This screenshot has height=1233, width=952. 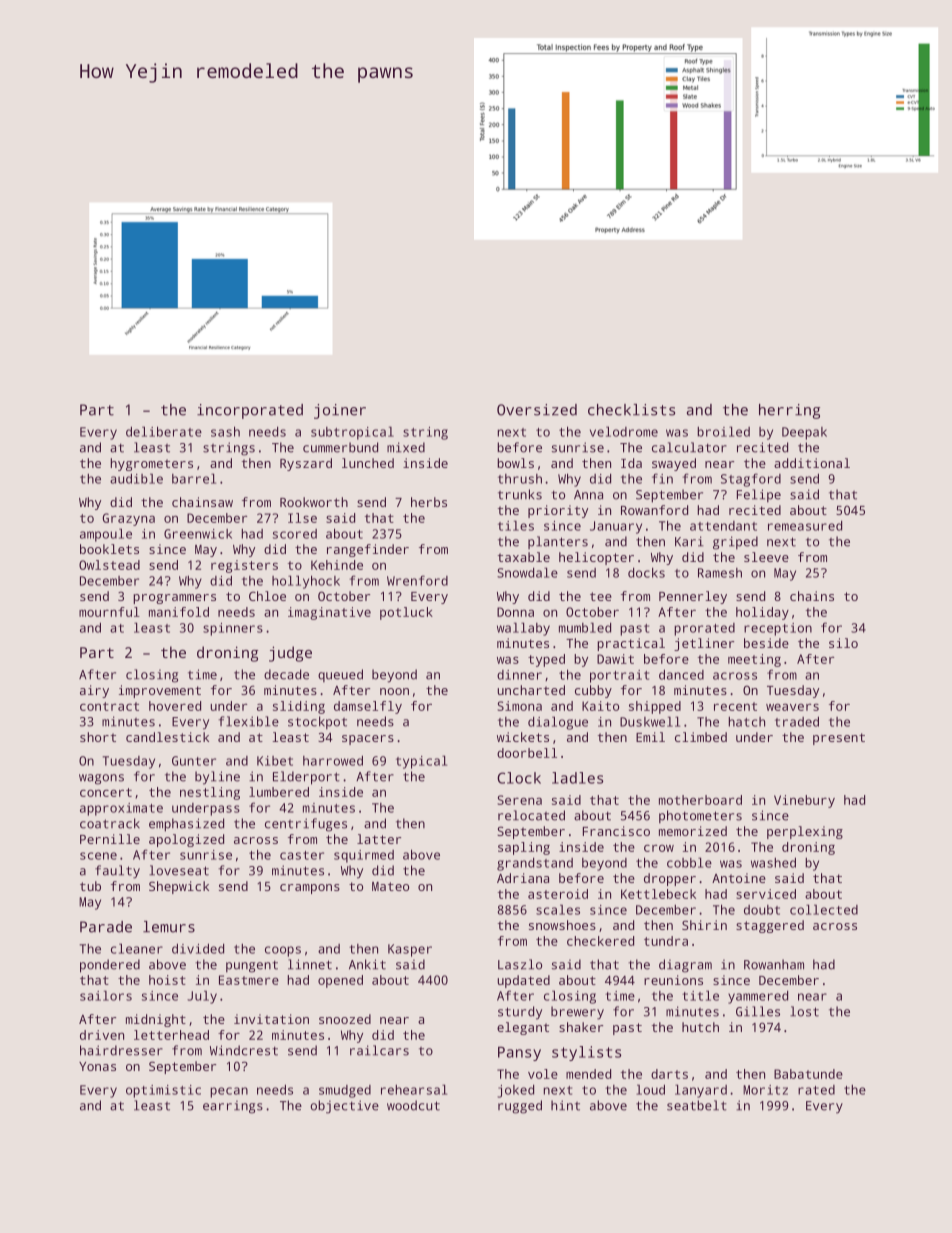 What do you see at coordinates (344, 1107) in the screenshot?
I see `objective` at bounding box center [344, 1107].
